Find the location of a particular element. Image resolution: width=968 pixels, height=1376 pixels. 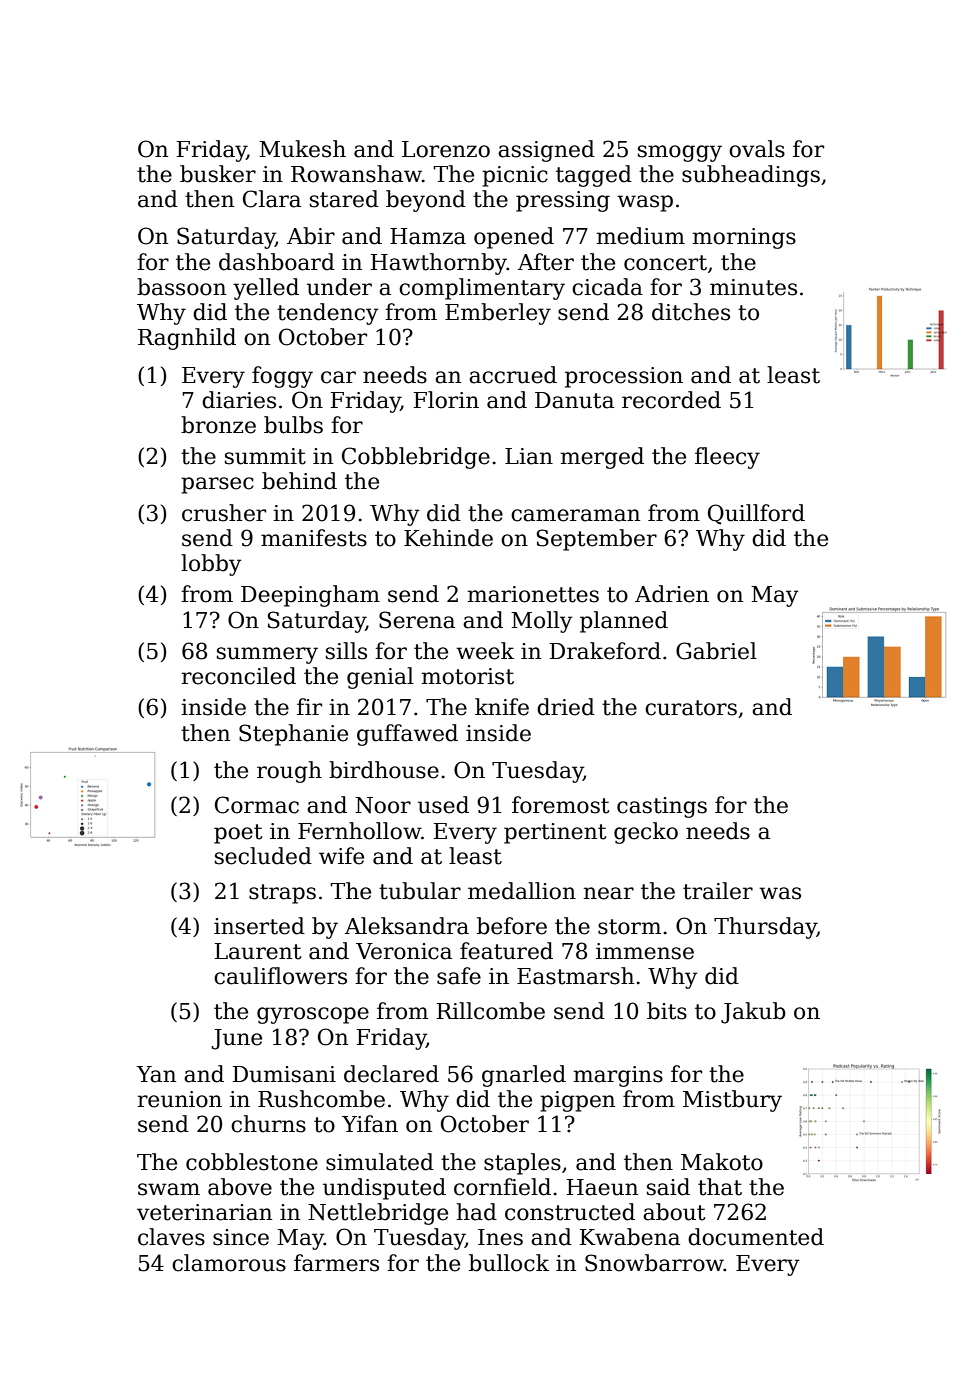

smoggy is located at coordinates (680, 153).
